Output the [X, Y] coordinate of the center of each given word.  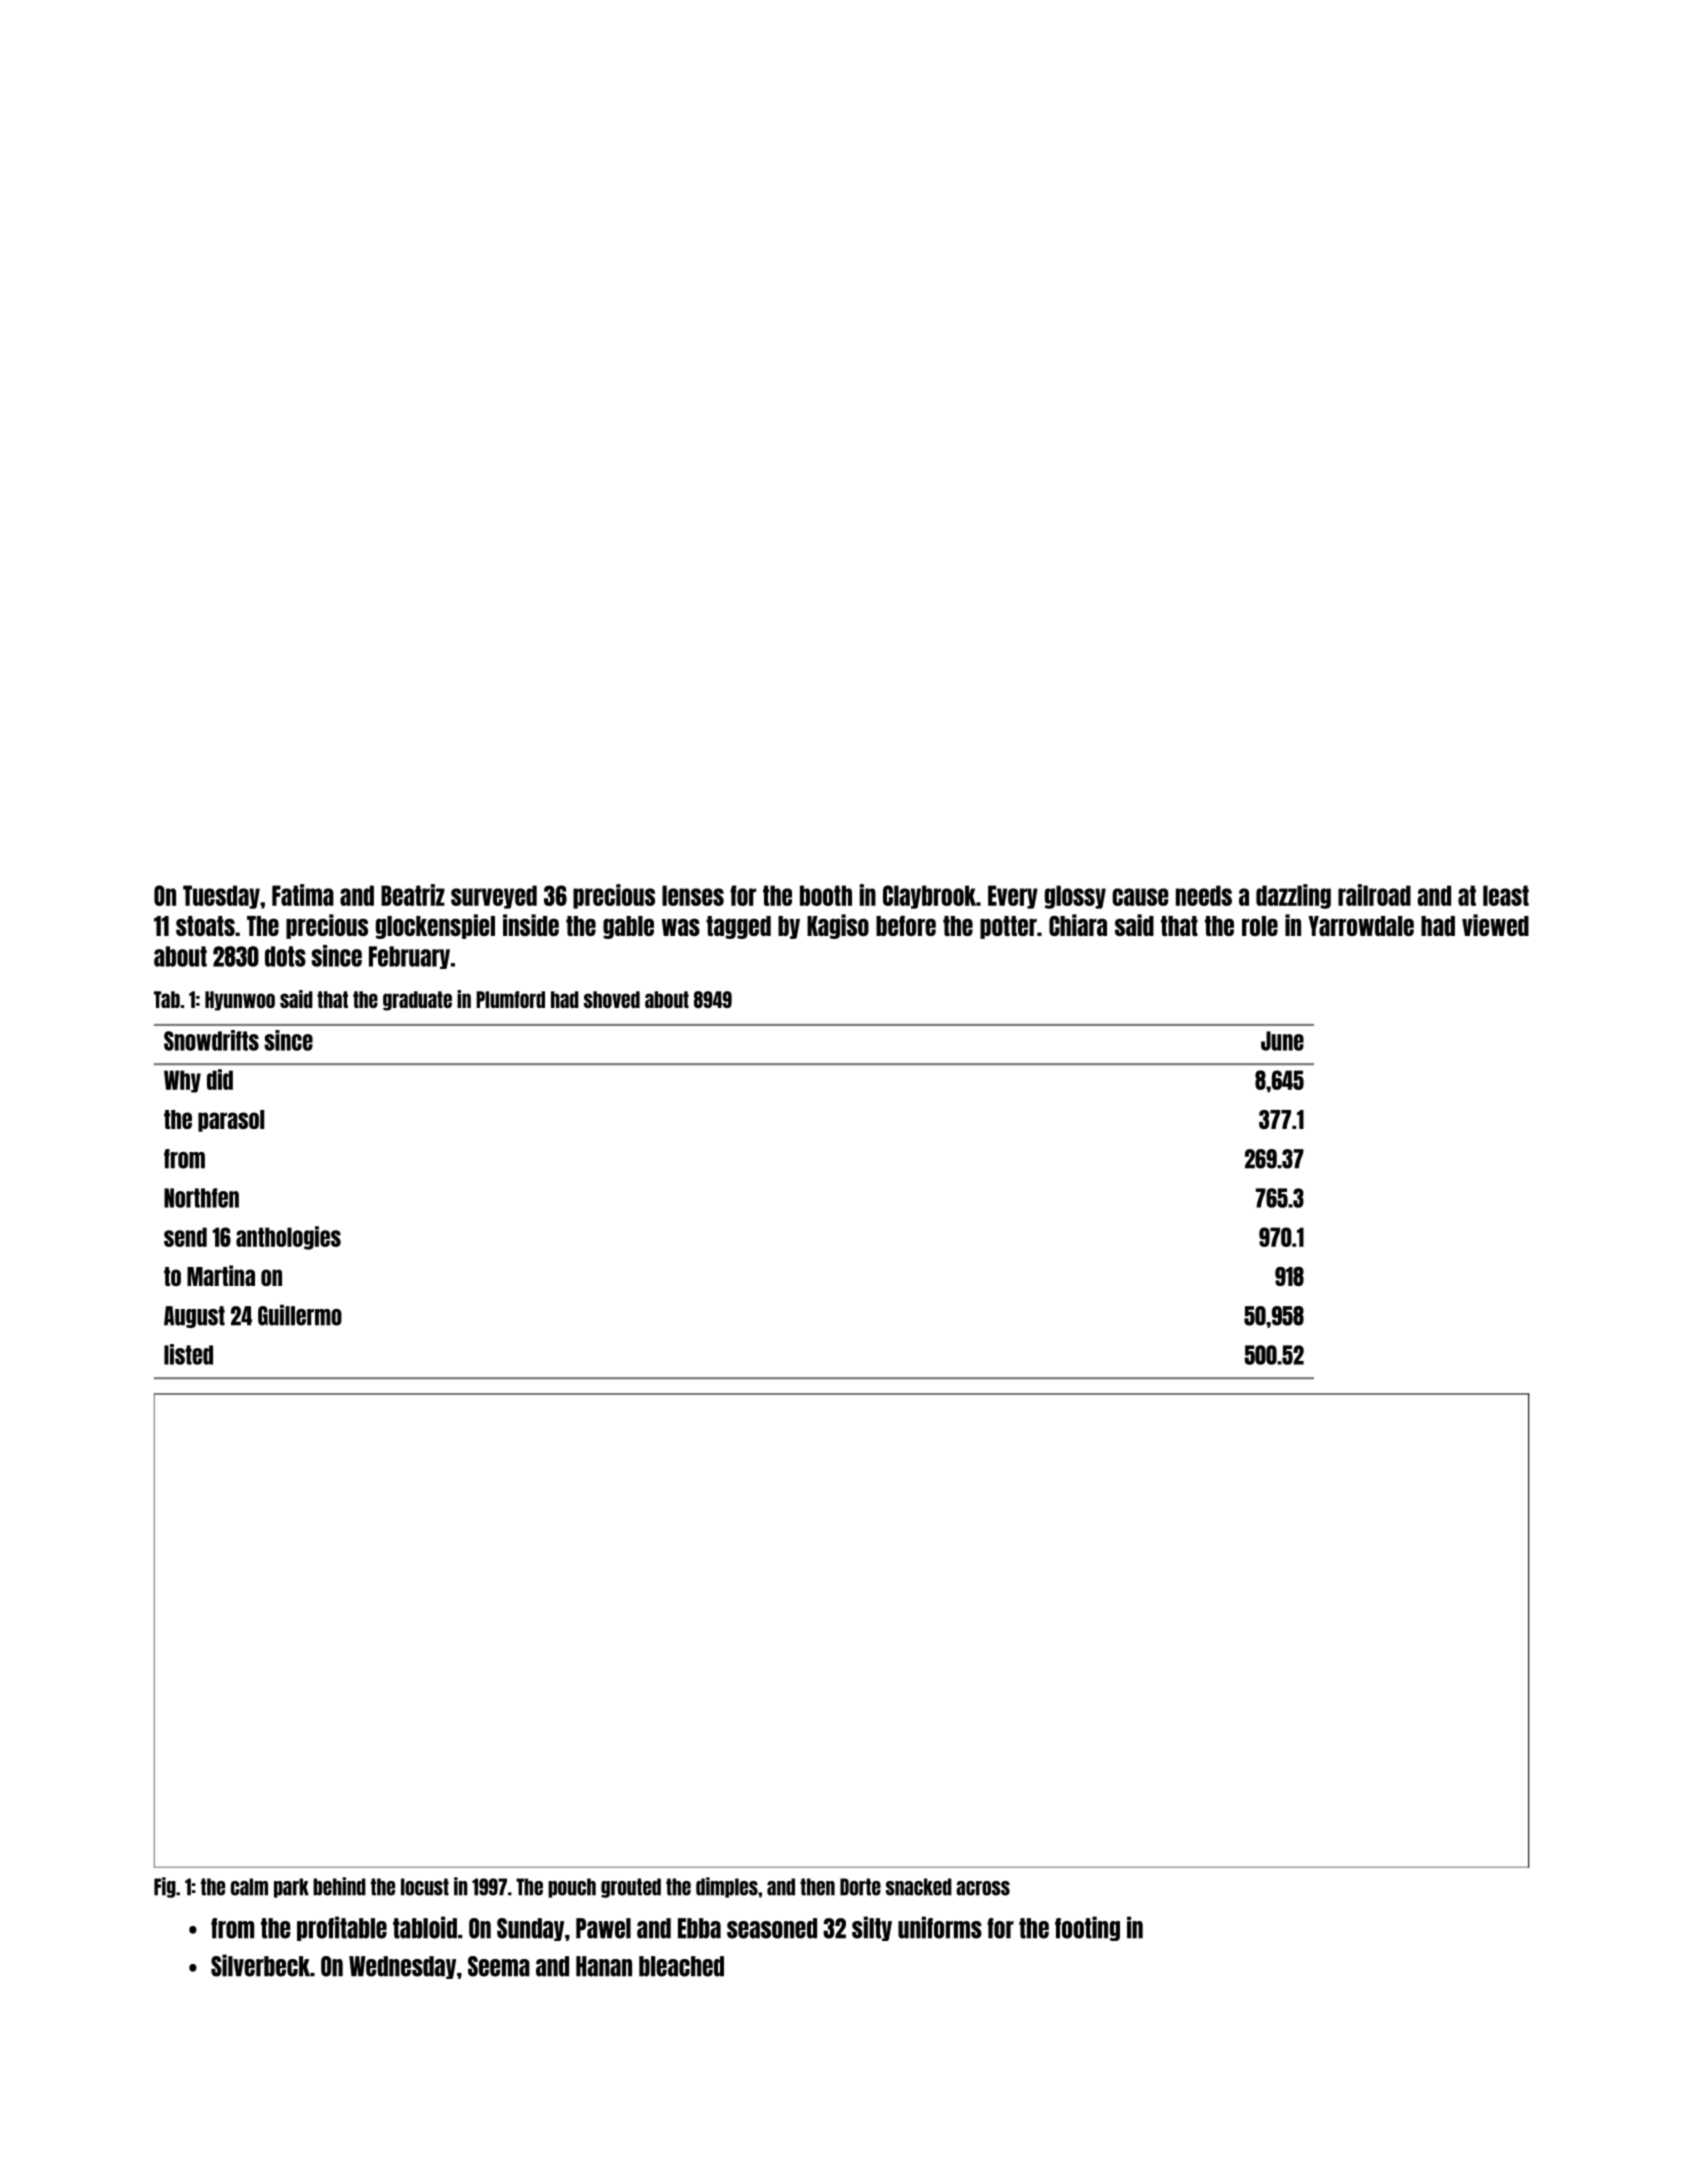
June [1282, 1041]
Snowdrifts [211, 1040]
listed [188, 1354]
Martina [221, 1275]
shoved [612, 999]
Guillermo [300, 1315]
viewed [1495, 925]
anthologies [288, 1238]
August [194, 1317]
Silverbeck [260, 1965]
